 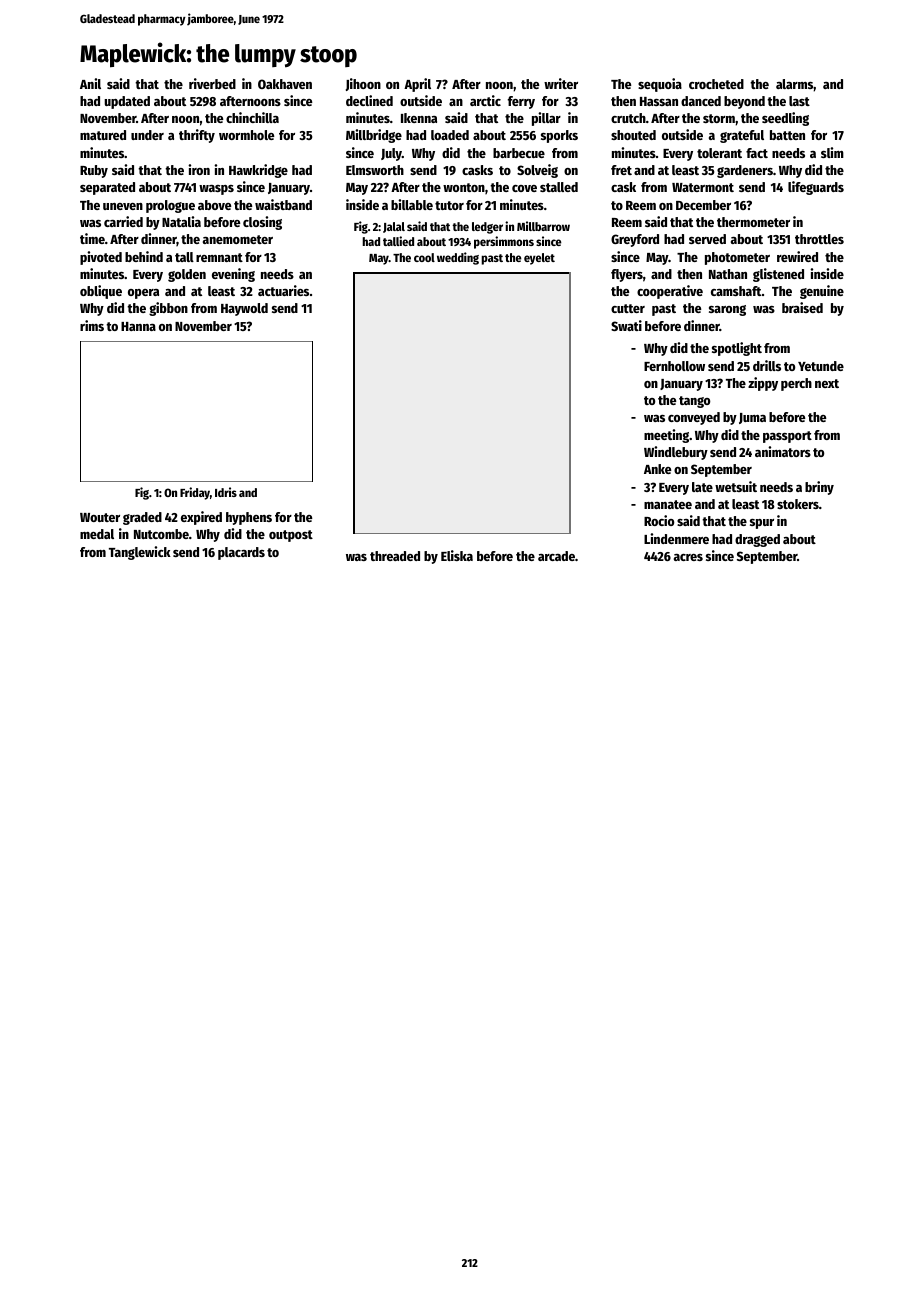 What do you see at coordinates (457, 555) in the screenshot?
I see `Eliska` at bounding box center [457, 555].
